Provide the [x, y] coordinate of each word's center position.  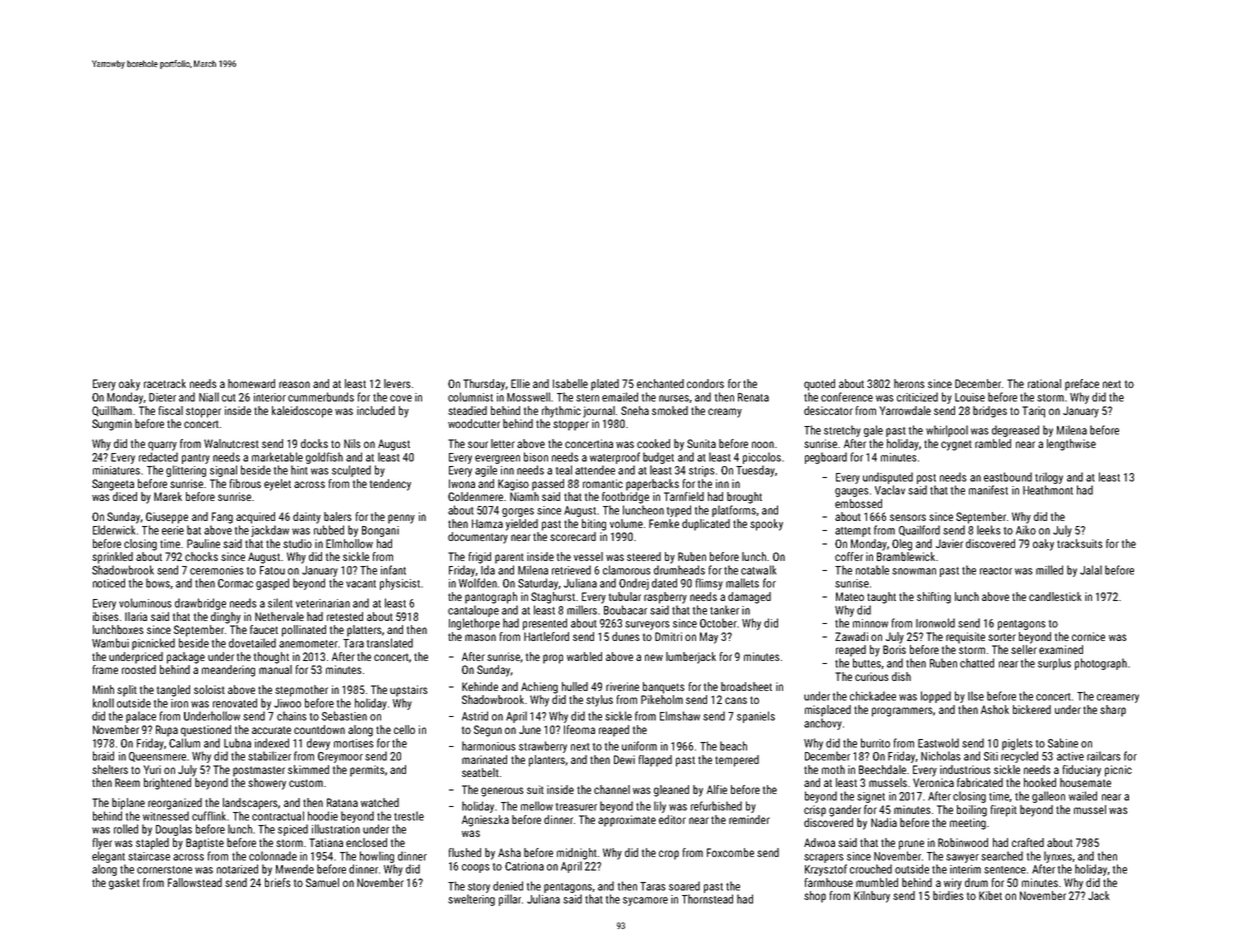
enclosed [366, 842]
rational [1044, 383]
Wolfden [478, 583]
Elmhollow [349, 543]
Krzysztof [826, 870]
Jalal [1091, 570]
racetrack [165, 383]
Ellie [520, 383]
